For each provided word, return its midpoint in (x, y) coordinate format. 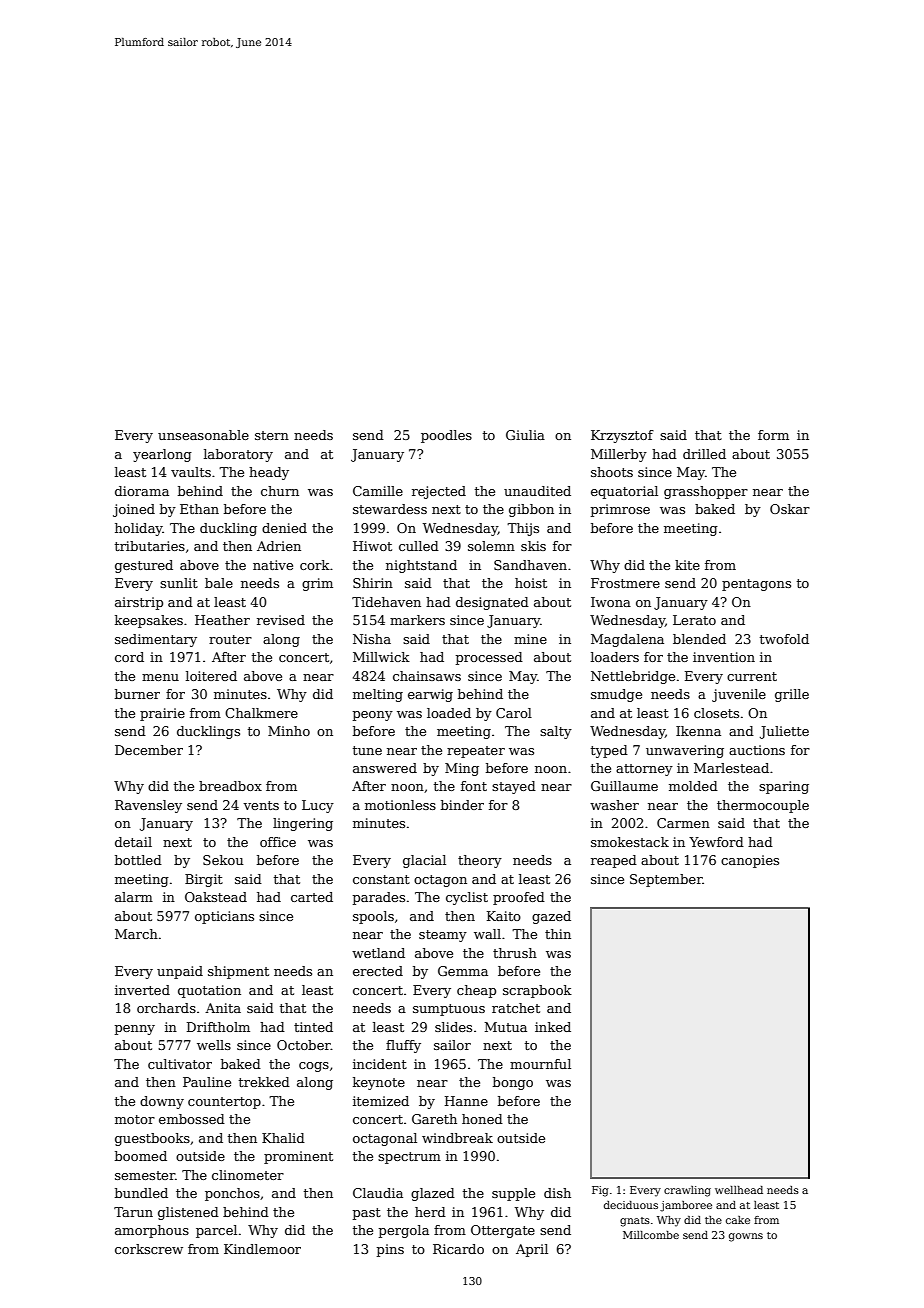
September (666, 880)
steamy (443, 936)
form (773, 435)
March (136, 934)
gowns (746, 1237)
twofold (784, 639)
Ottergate (503, 1231)
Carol (514, 713)
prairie (162, 714)
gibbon (531, 510)
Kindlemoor (262, 1249)
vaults (191, 472)
